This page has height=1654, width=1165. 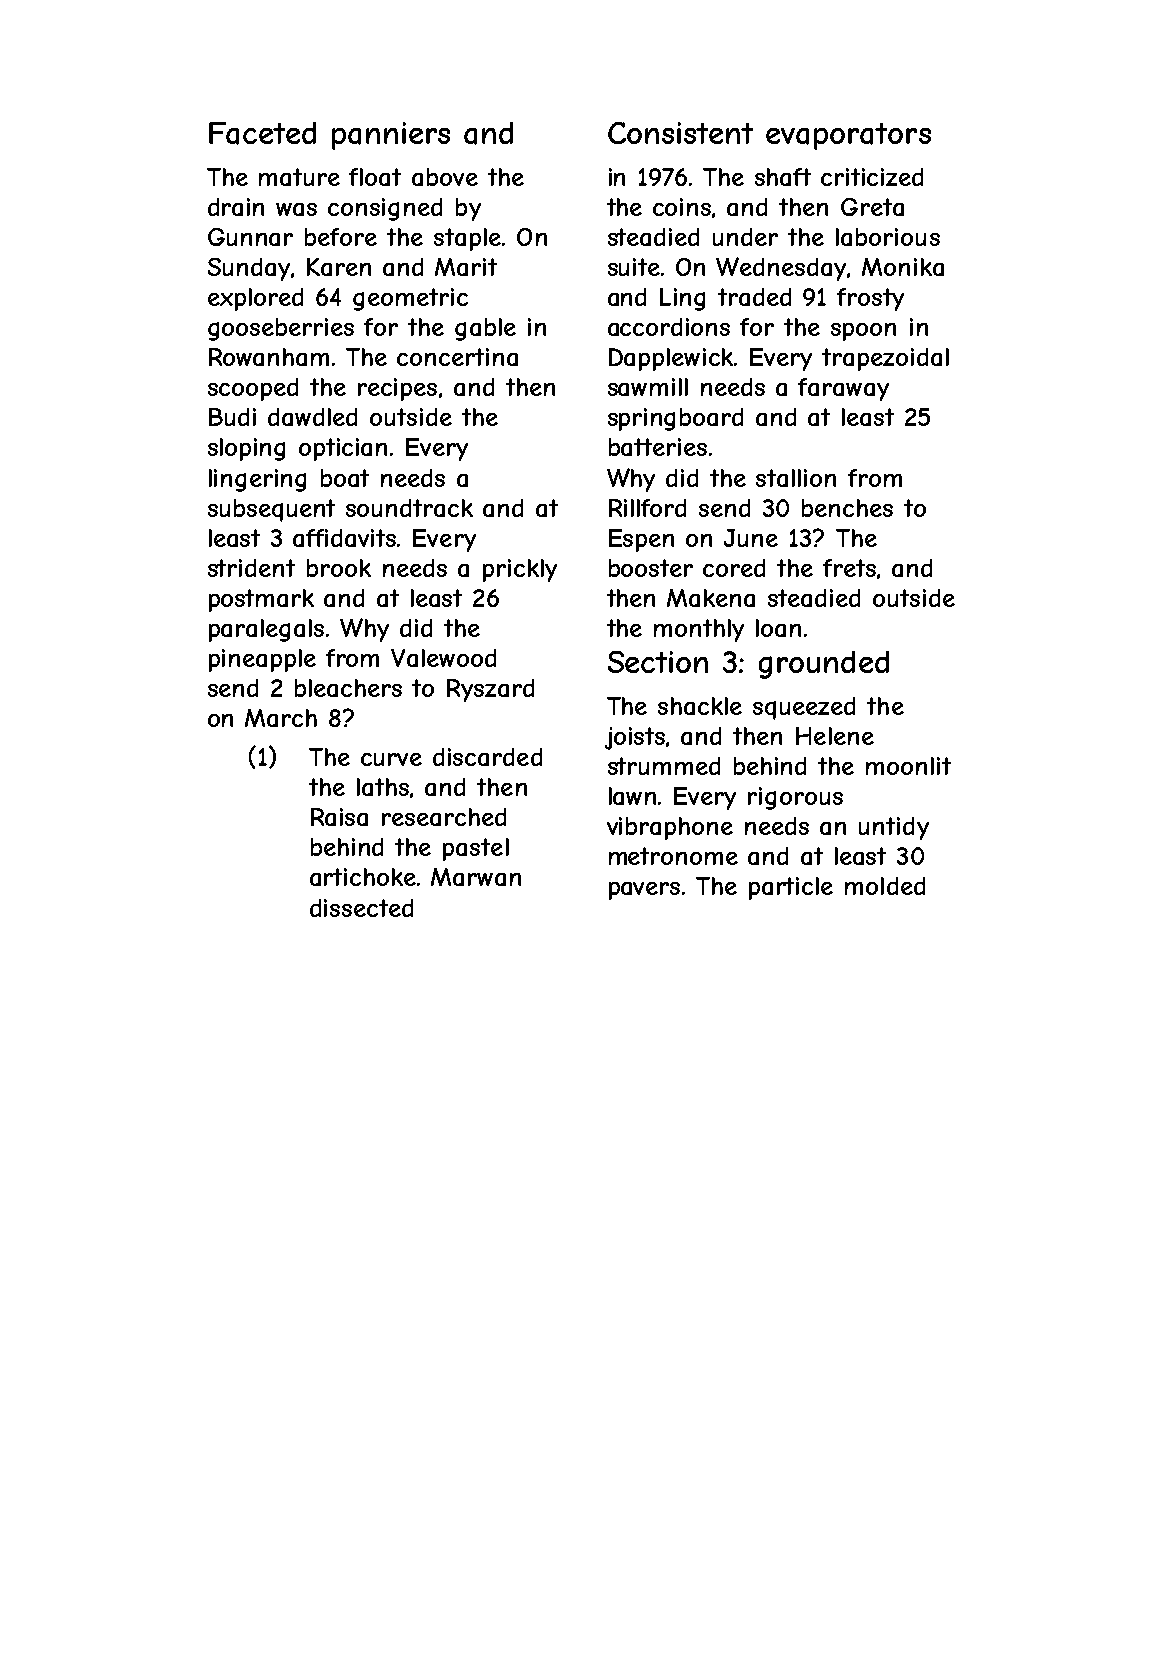 I want to click on trapezoidal, so click(x=885, y=359).
